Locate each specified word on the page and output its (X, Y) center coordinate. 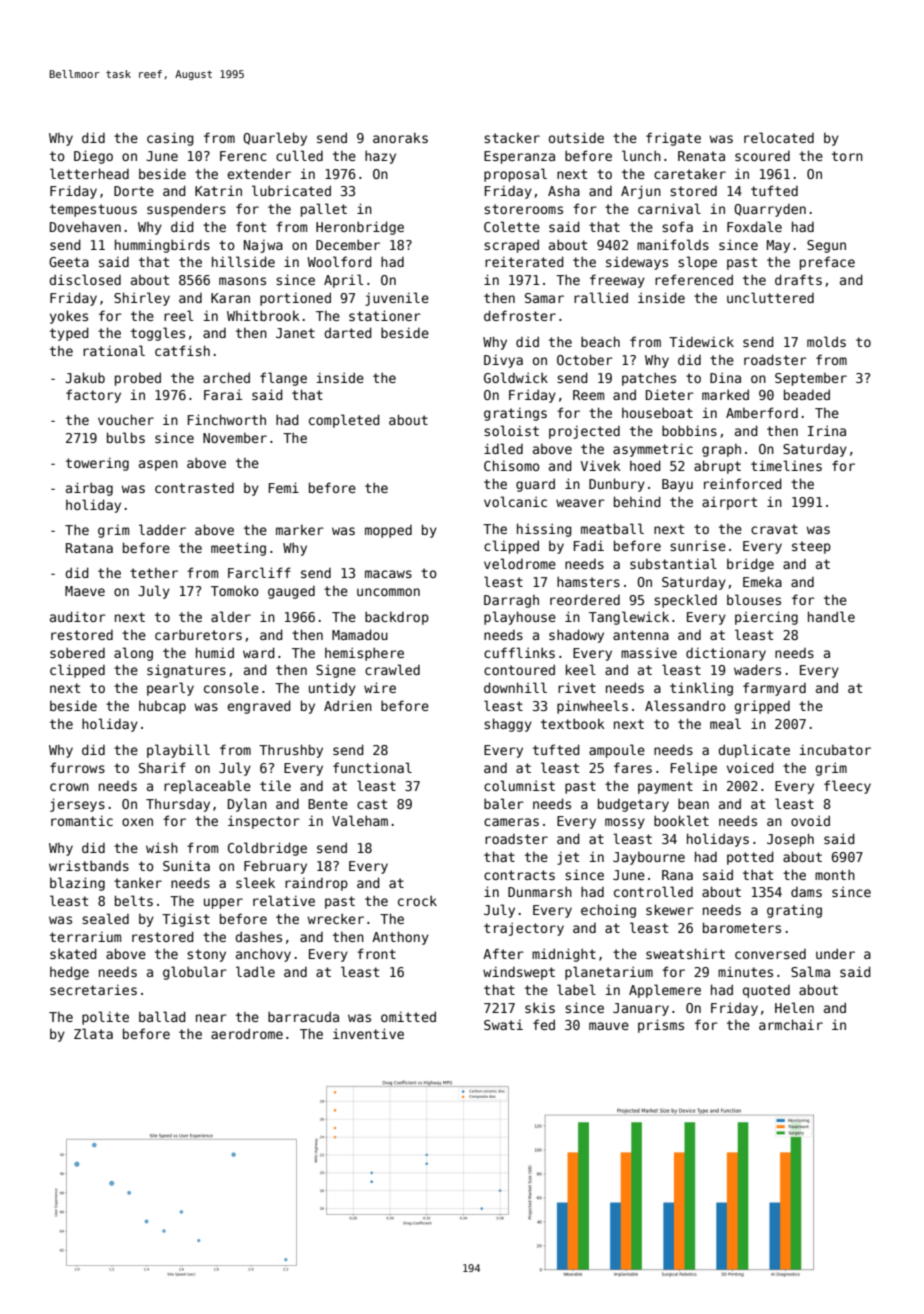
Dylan (247, 805)
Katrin (218, 191)
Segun (826, 246)
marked (725, 394)
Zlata (93, 1033)
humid (215, 652)
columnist (519, 785)
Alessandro (685, 705)
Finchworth (227, 419)
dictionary (726, 654)
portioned (295, 299)
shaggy (508, 725)
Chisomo (512, 465)
